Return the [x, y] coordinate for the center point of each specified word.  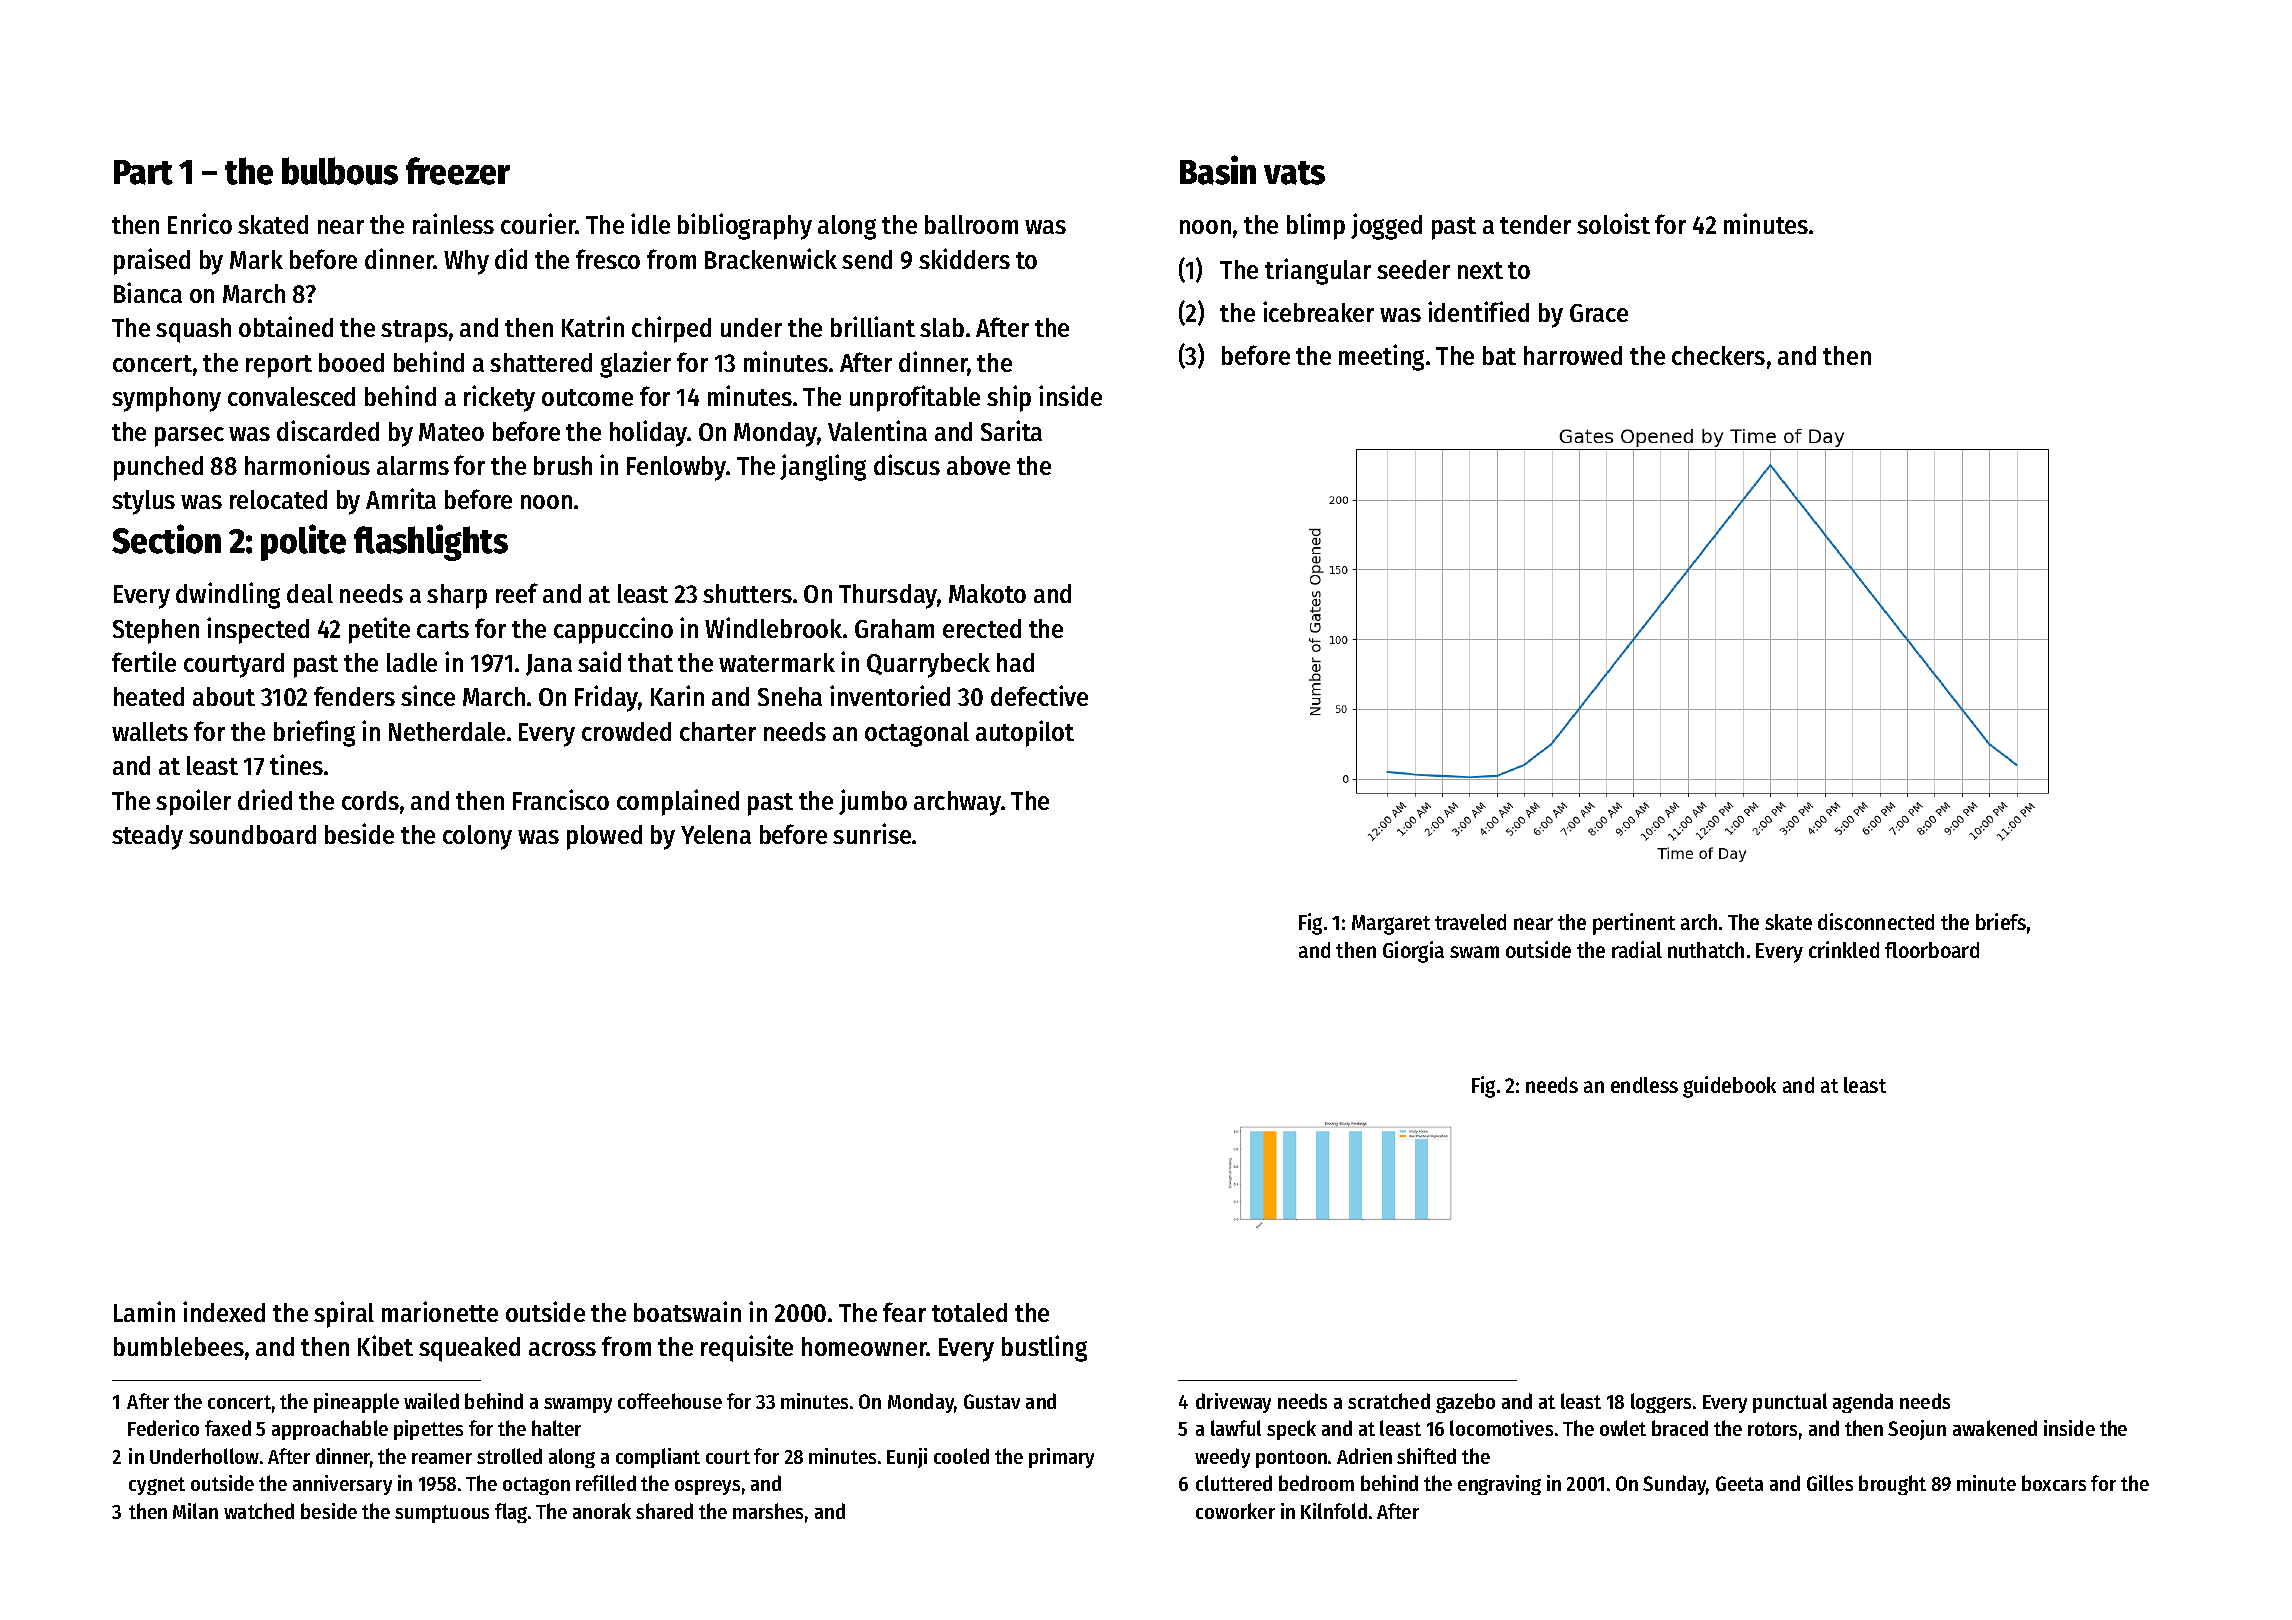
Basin [1218, 170]
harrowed [1573, 355]
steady [147, 837]
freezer [458, 171]
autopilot [1025, 733]
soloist [1613, 223]
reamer [442, 1458]
